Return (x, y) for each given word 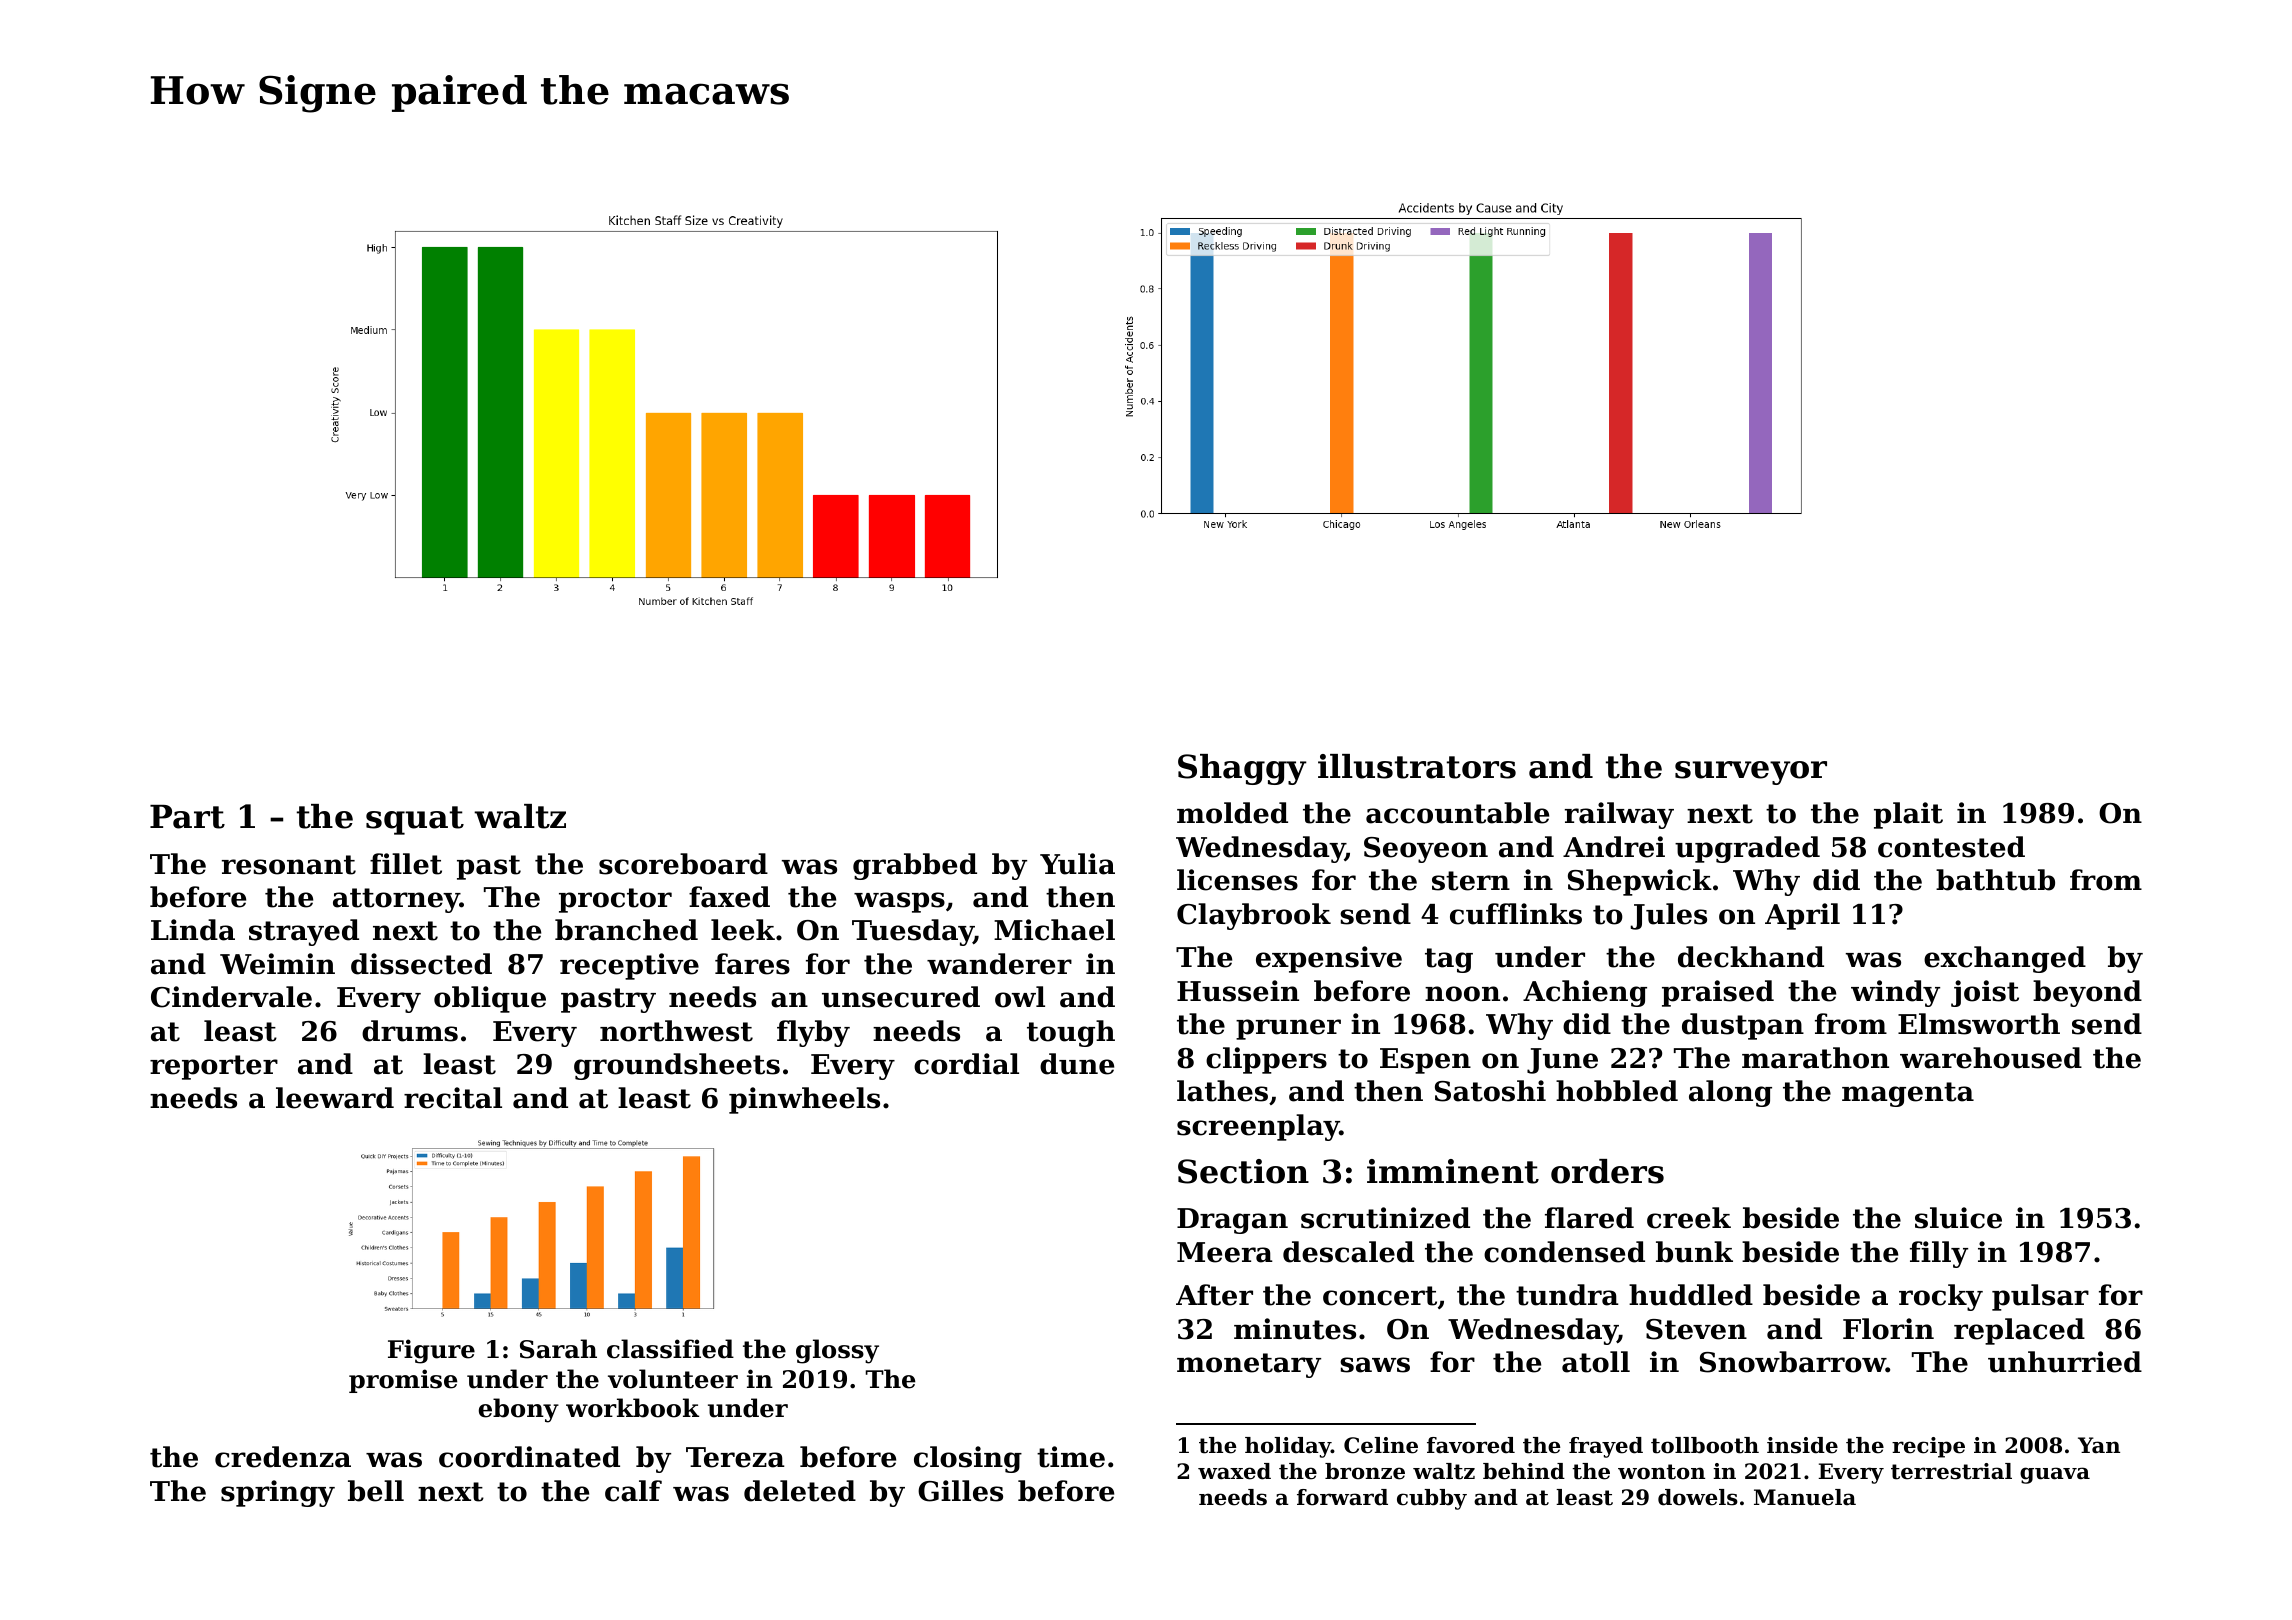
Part (187, 817)
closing (968, 1459)
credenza (283, 1457)
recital (453, 1098)
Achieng (1585, 993)
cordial (966, 1064)
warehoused (1991, 1058)
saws (1375, 1365)
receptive (629, 966)
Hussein (1238, 991)
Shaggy (1242, 769)
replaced (2019, 1331)
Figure (431, 1351)
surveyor (1751, 773)
